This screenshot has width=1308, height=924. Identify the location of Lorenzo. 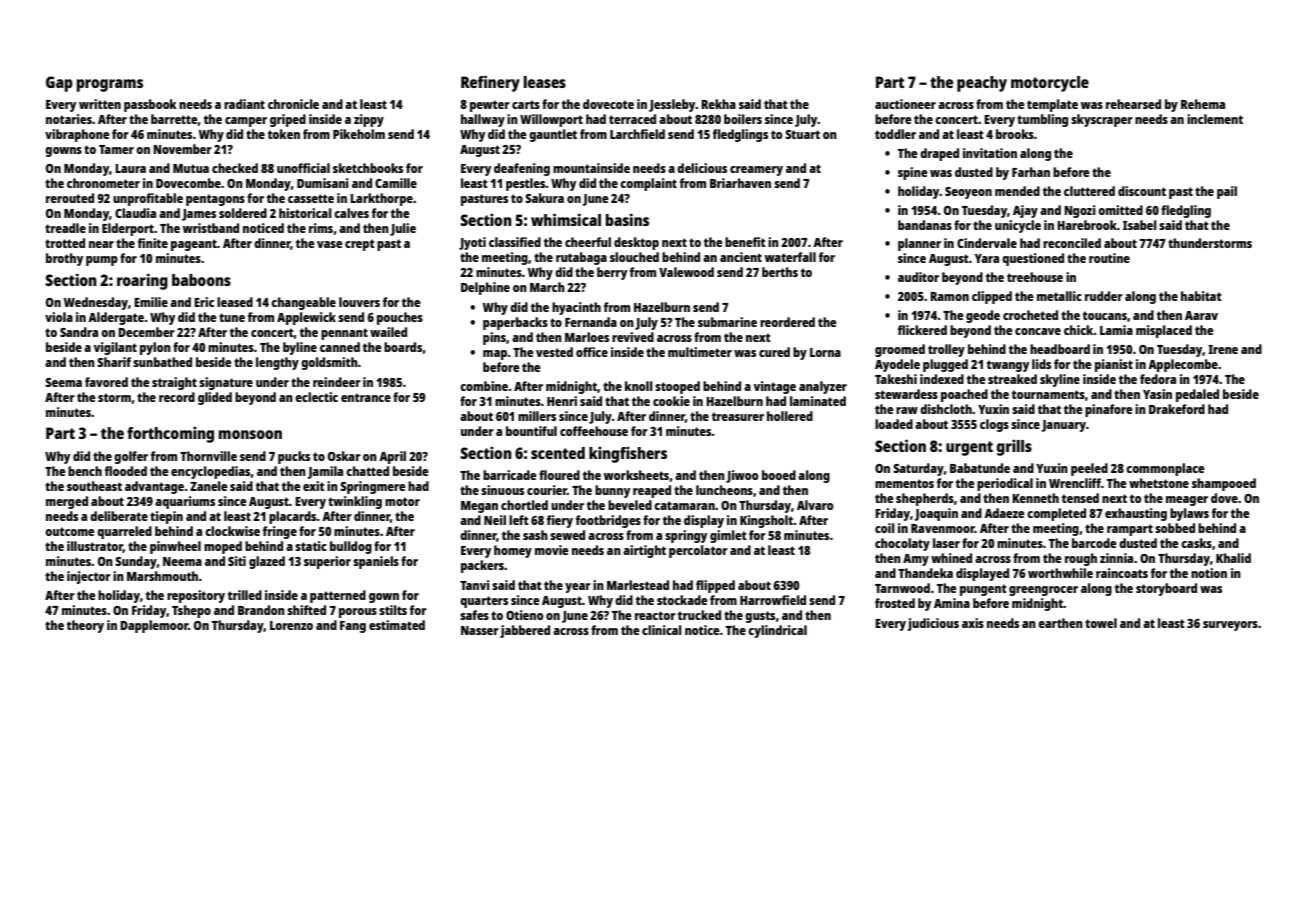
(291, 625).
